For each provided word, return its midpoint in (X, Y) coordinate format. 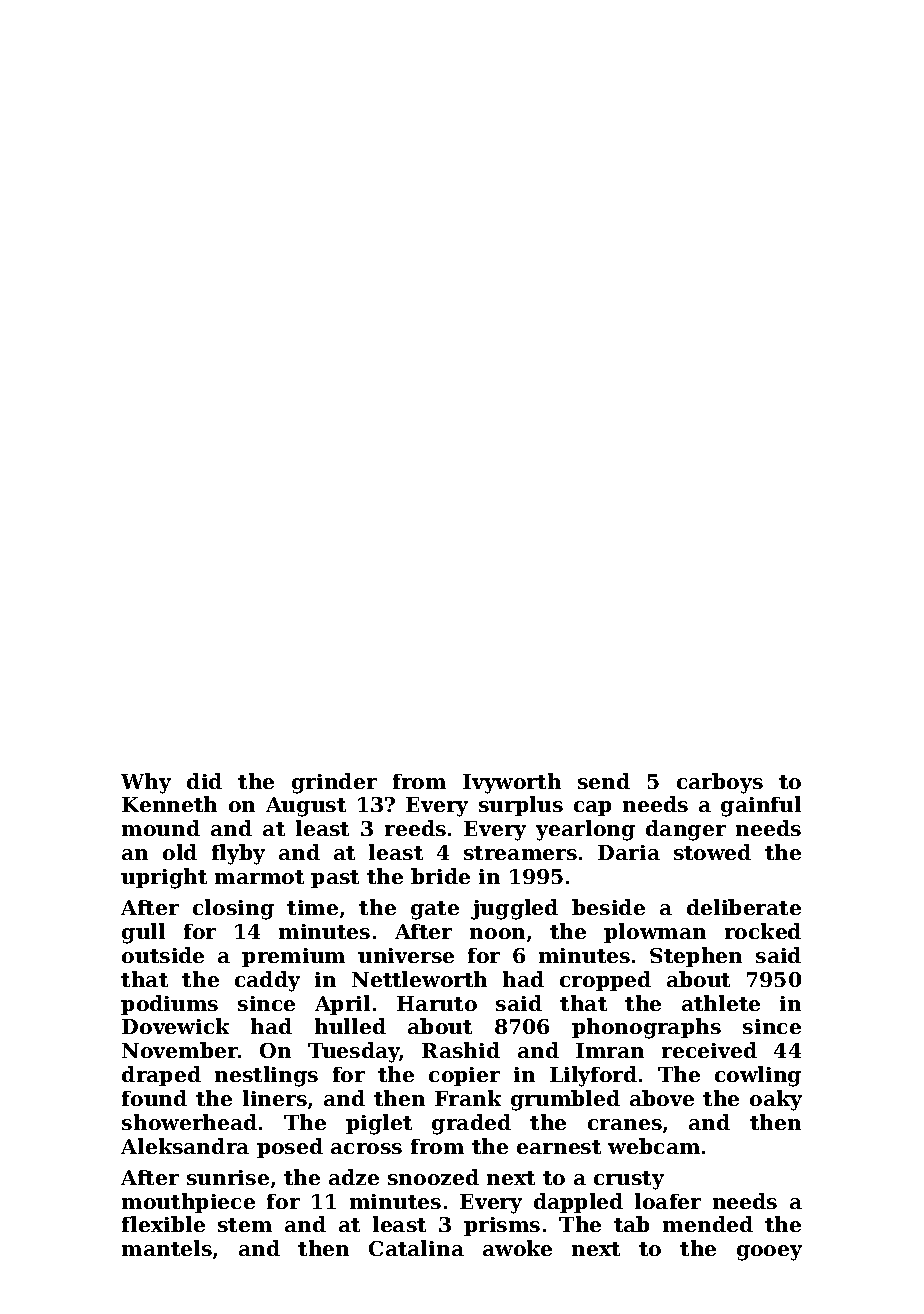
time (312, 907)
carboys (720, 783)
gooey (769, 1253)
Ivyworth (512, 783)
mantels (167, 1248)
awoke (517, 1248)
